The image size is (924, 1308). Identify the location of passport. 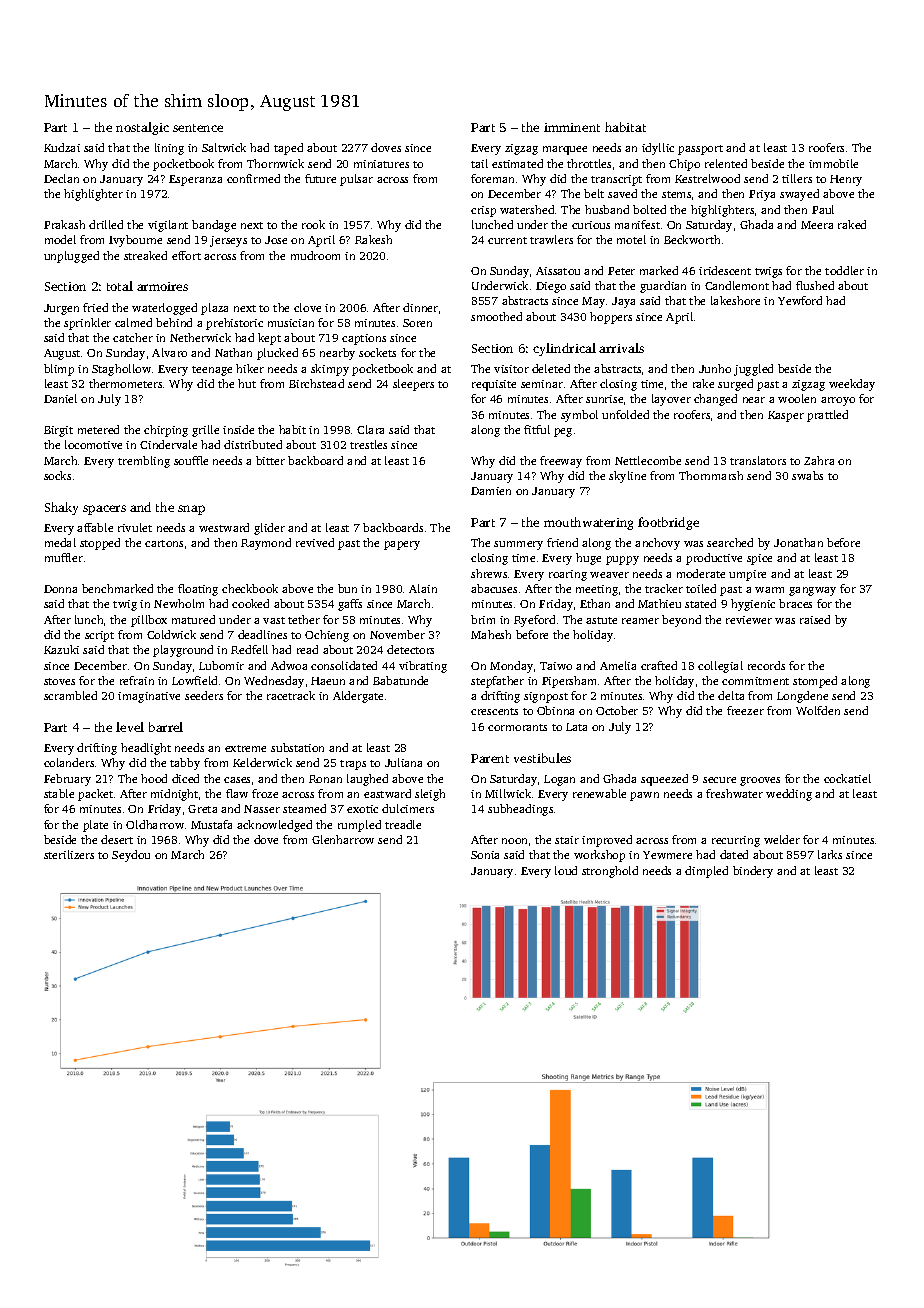
(700, 150).
